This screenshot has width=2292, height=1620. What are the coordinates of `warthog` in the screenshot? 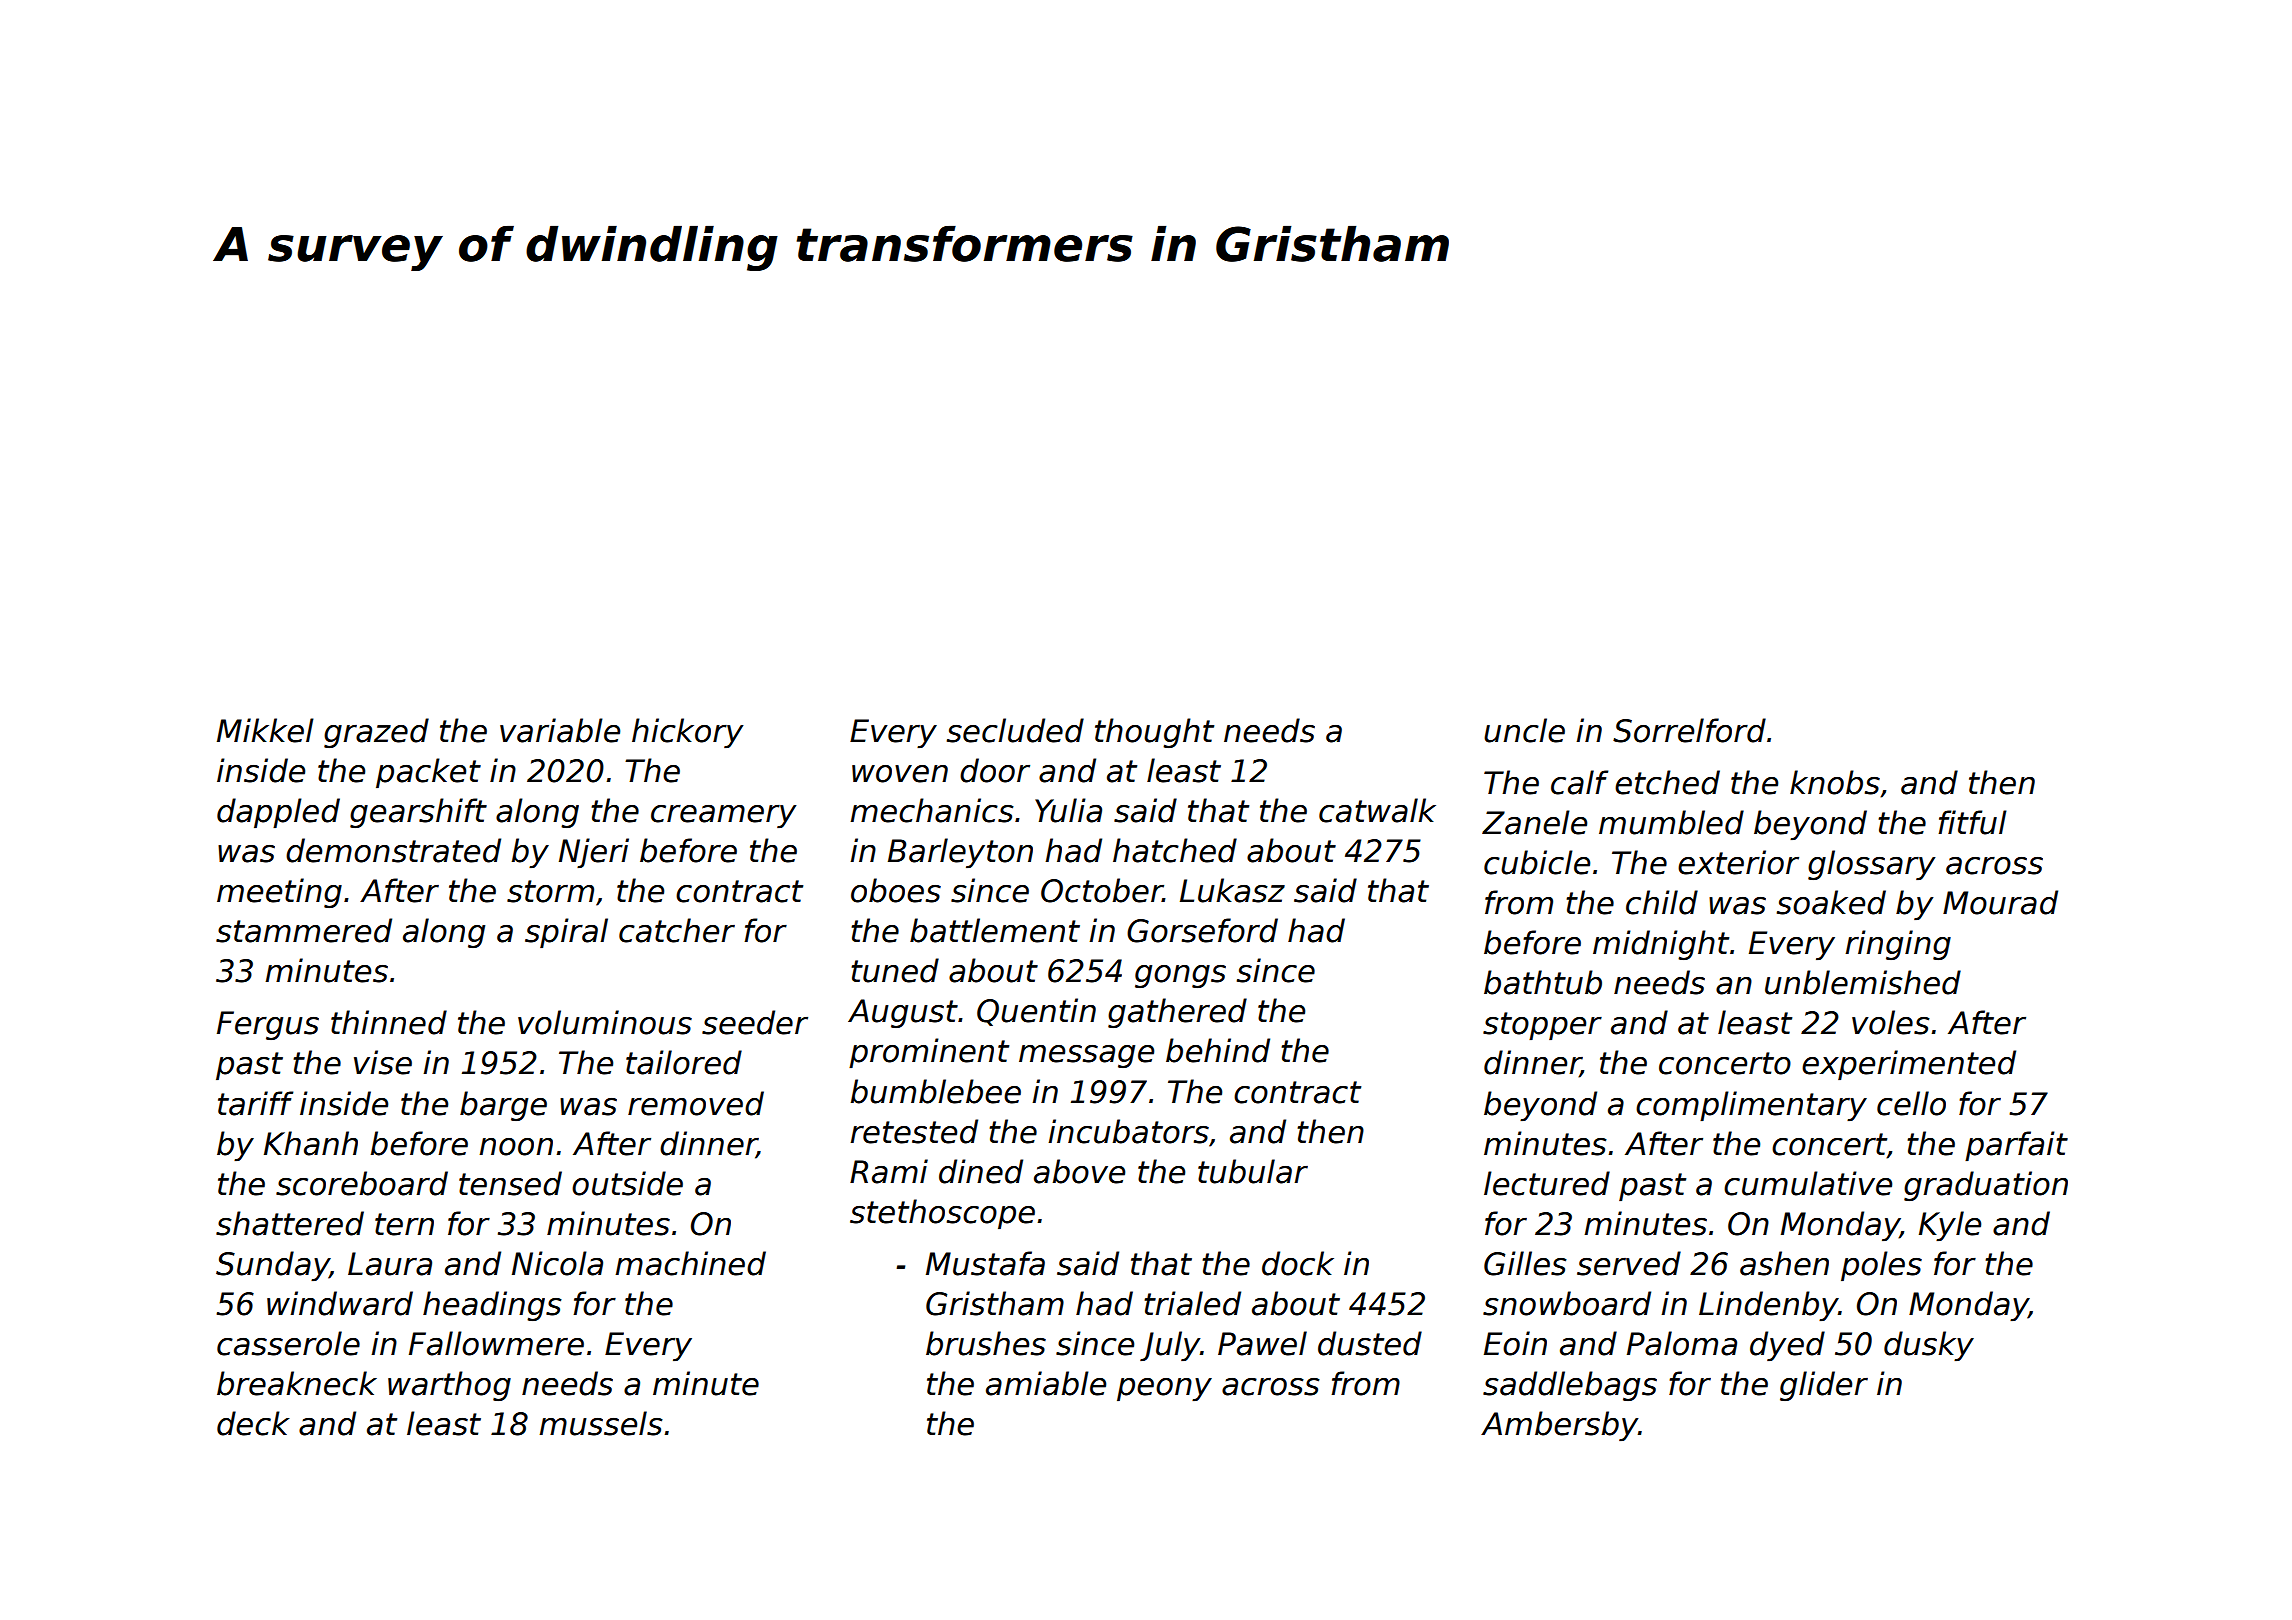 It's located at (449, 1386).
